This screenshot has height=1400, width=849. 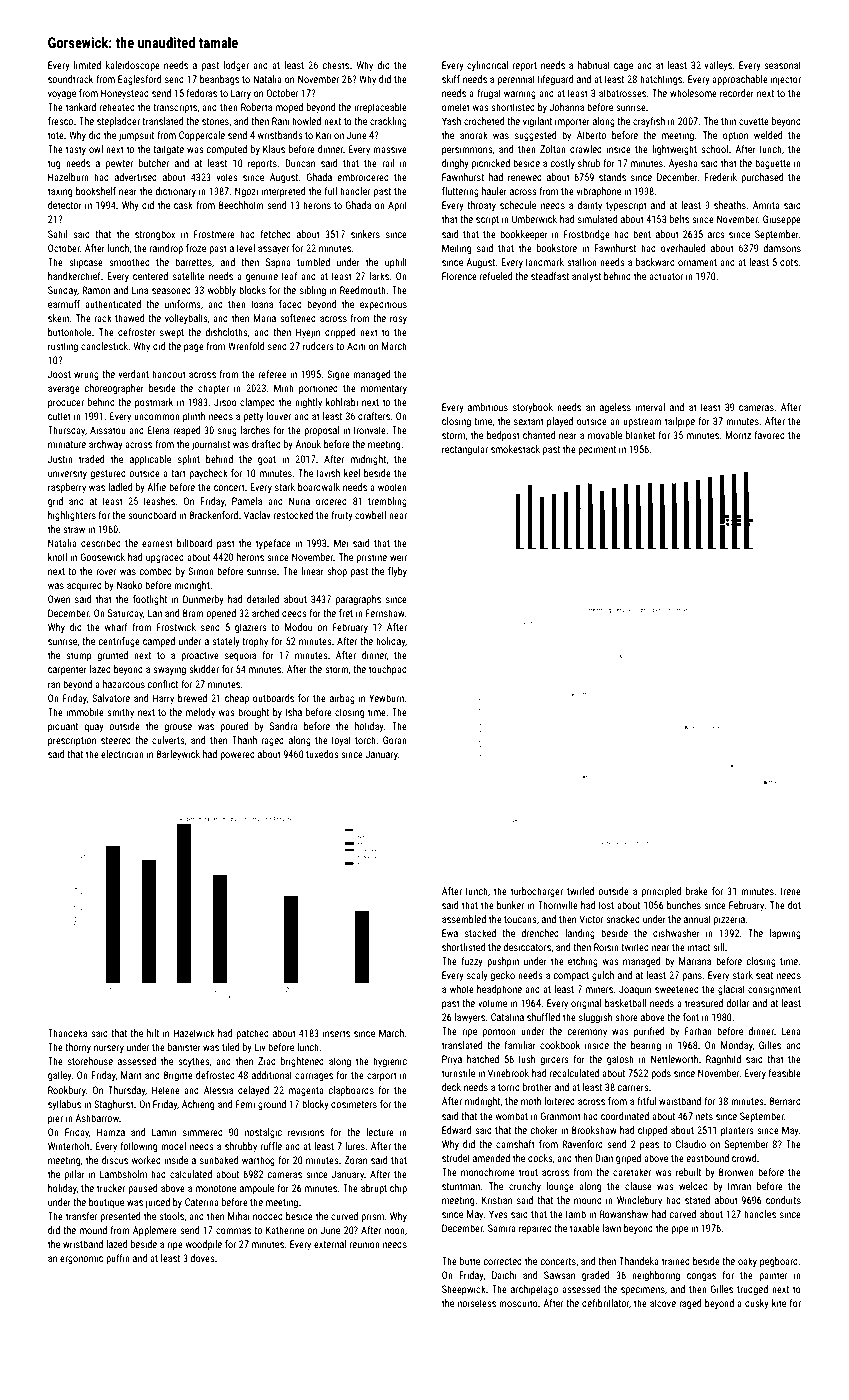 What do you see at coordinates (365, 740) in the screenshot?
I see `torch` at bounding box center [365, 740].
